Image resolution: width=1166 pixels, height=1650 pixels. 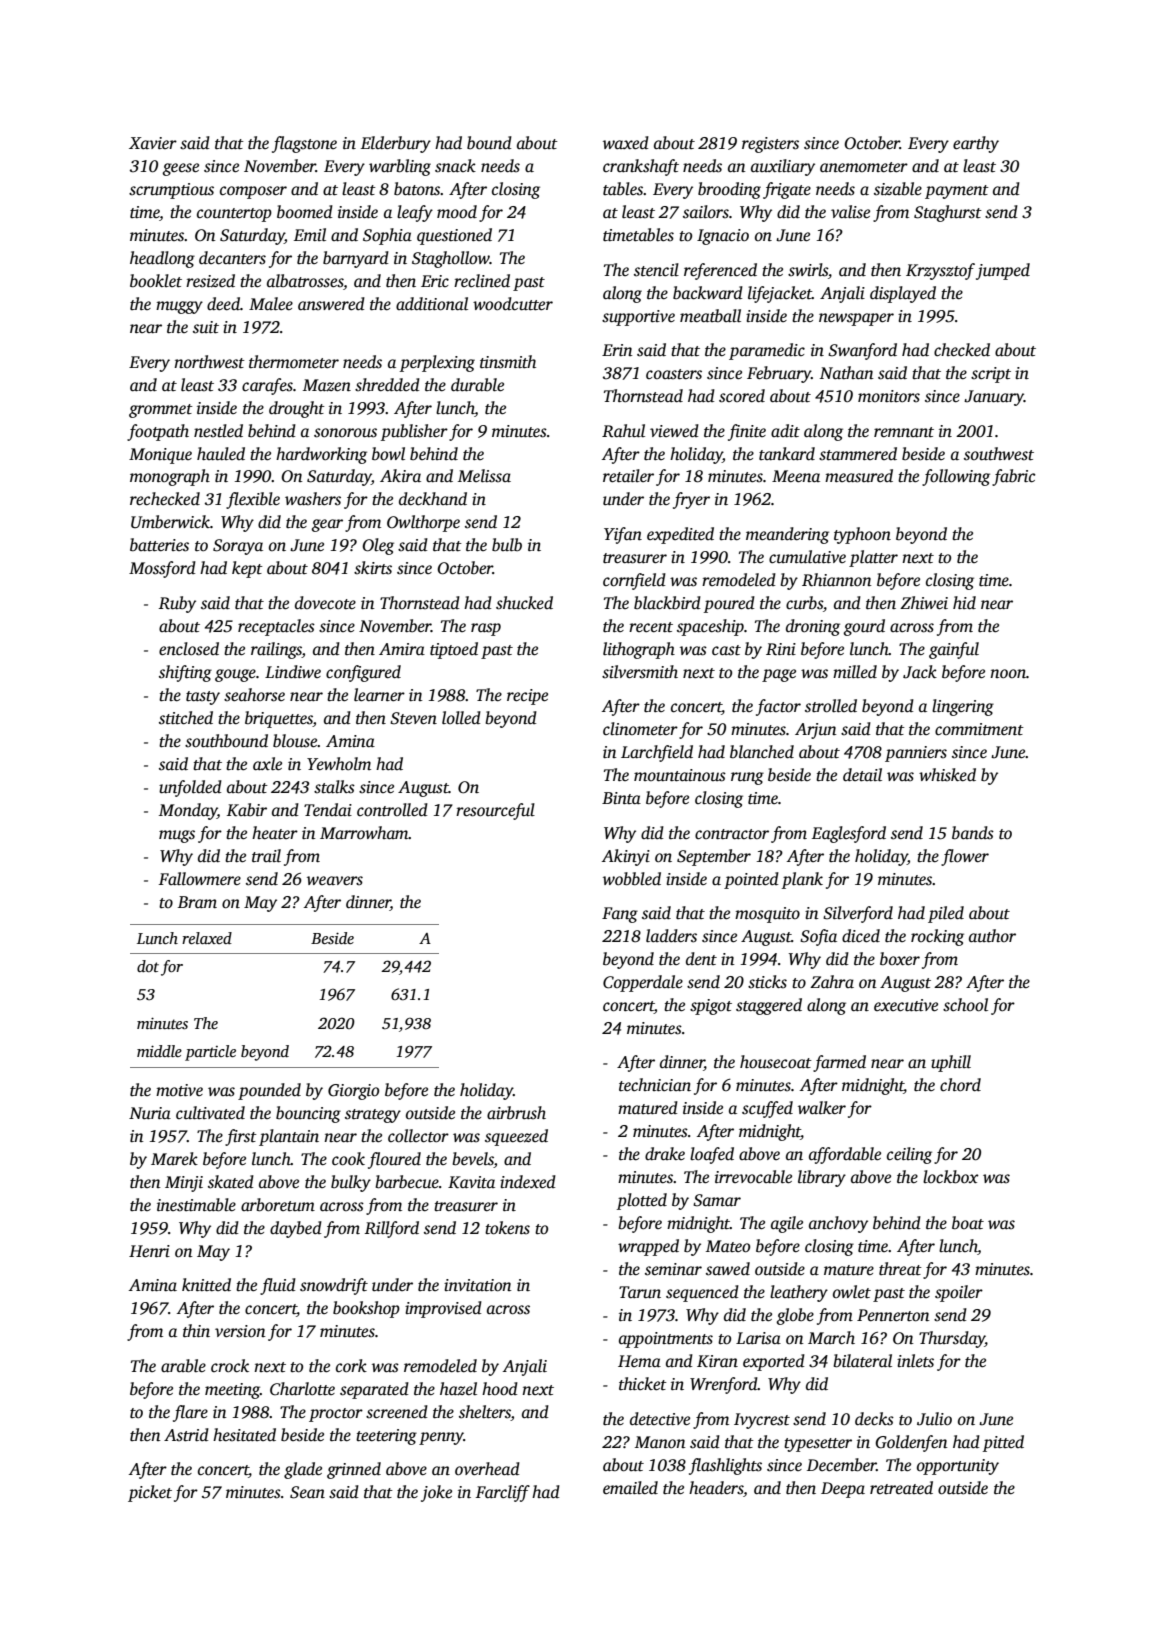 I want to click on Eric, so click(x=435, y=281).
